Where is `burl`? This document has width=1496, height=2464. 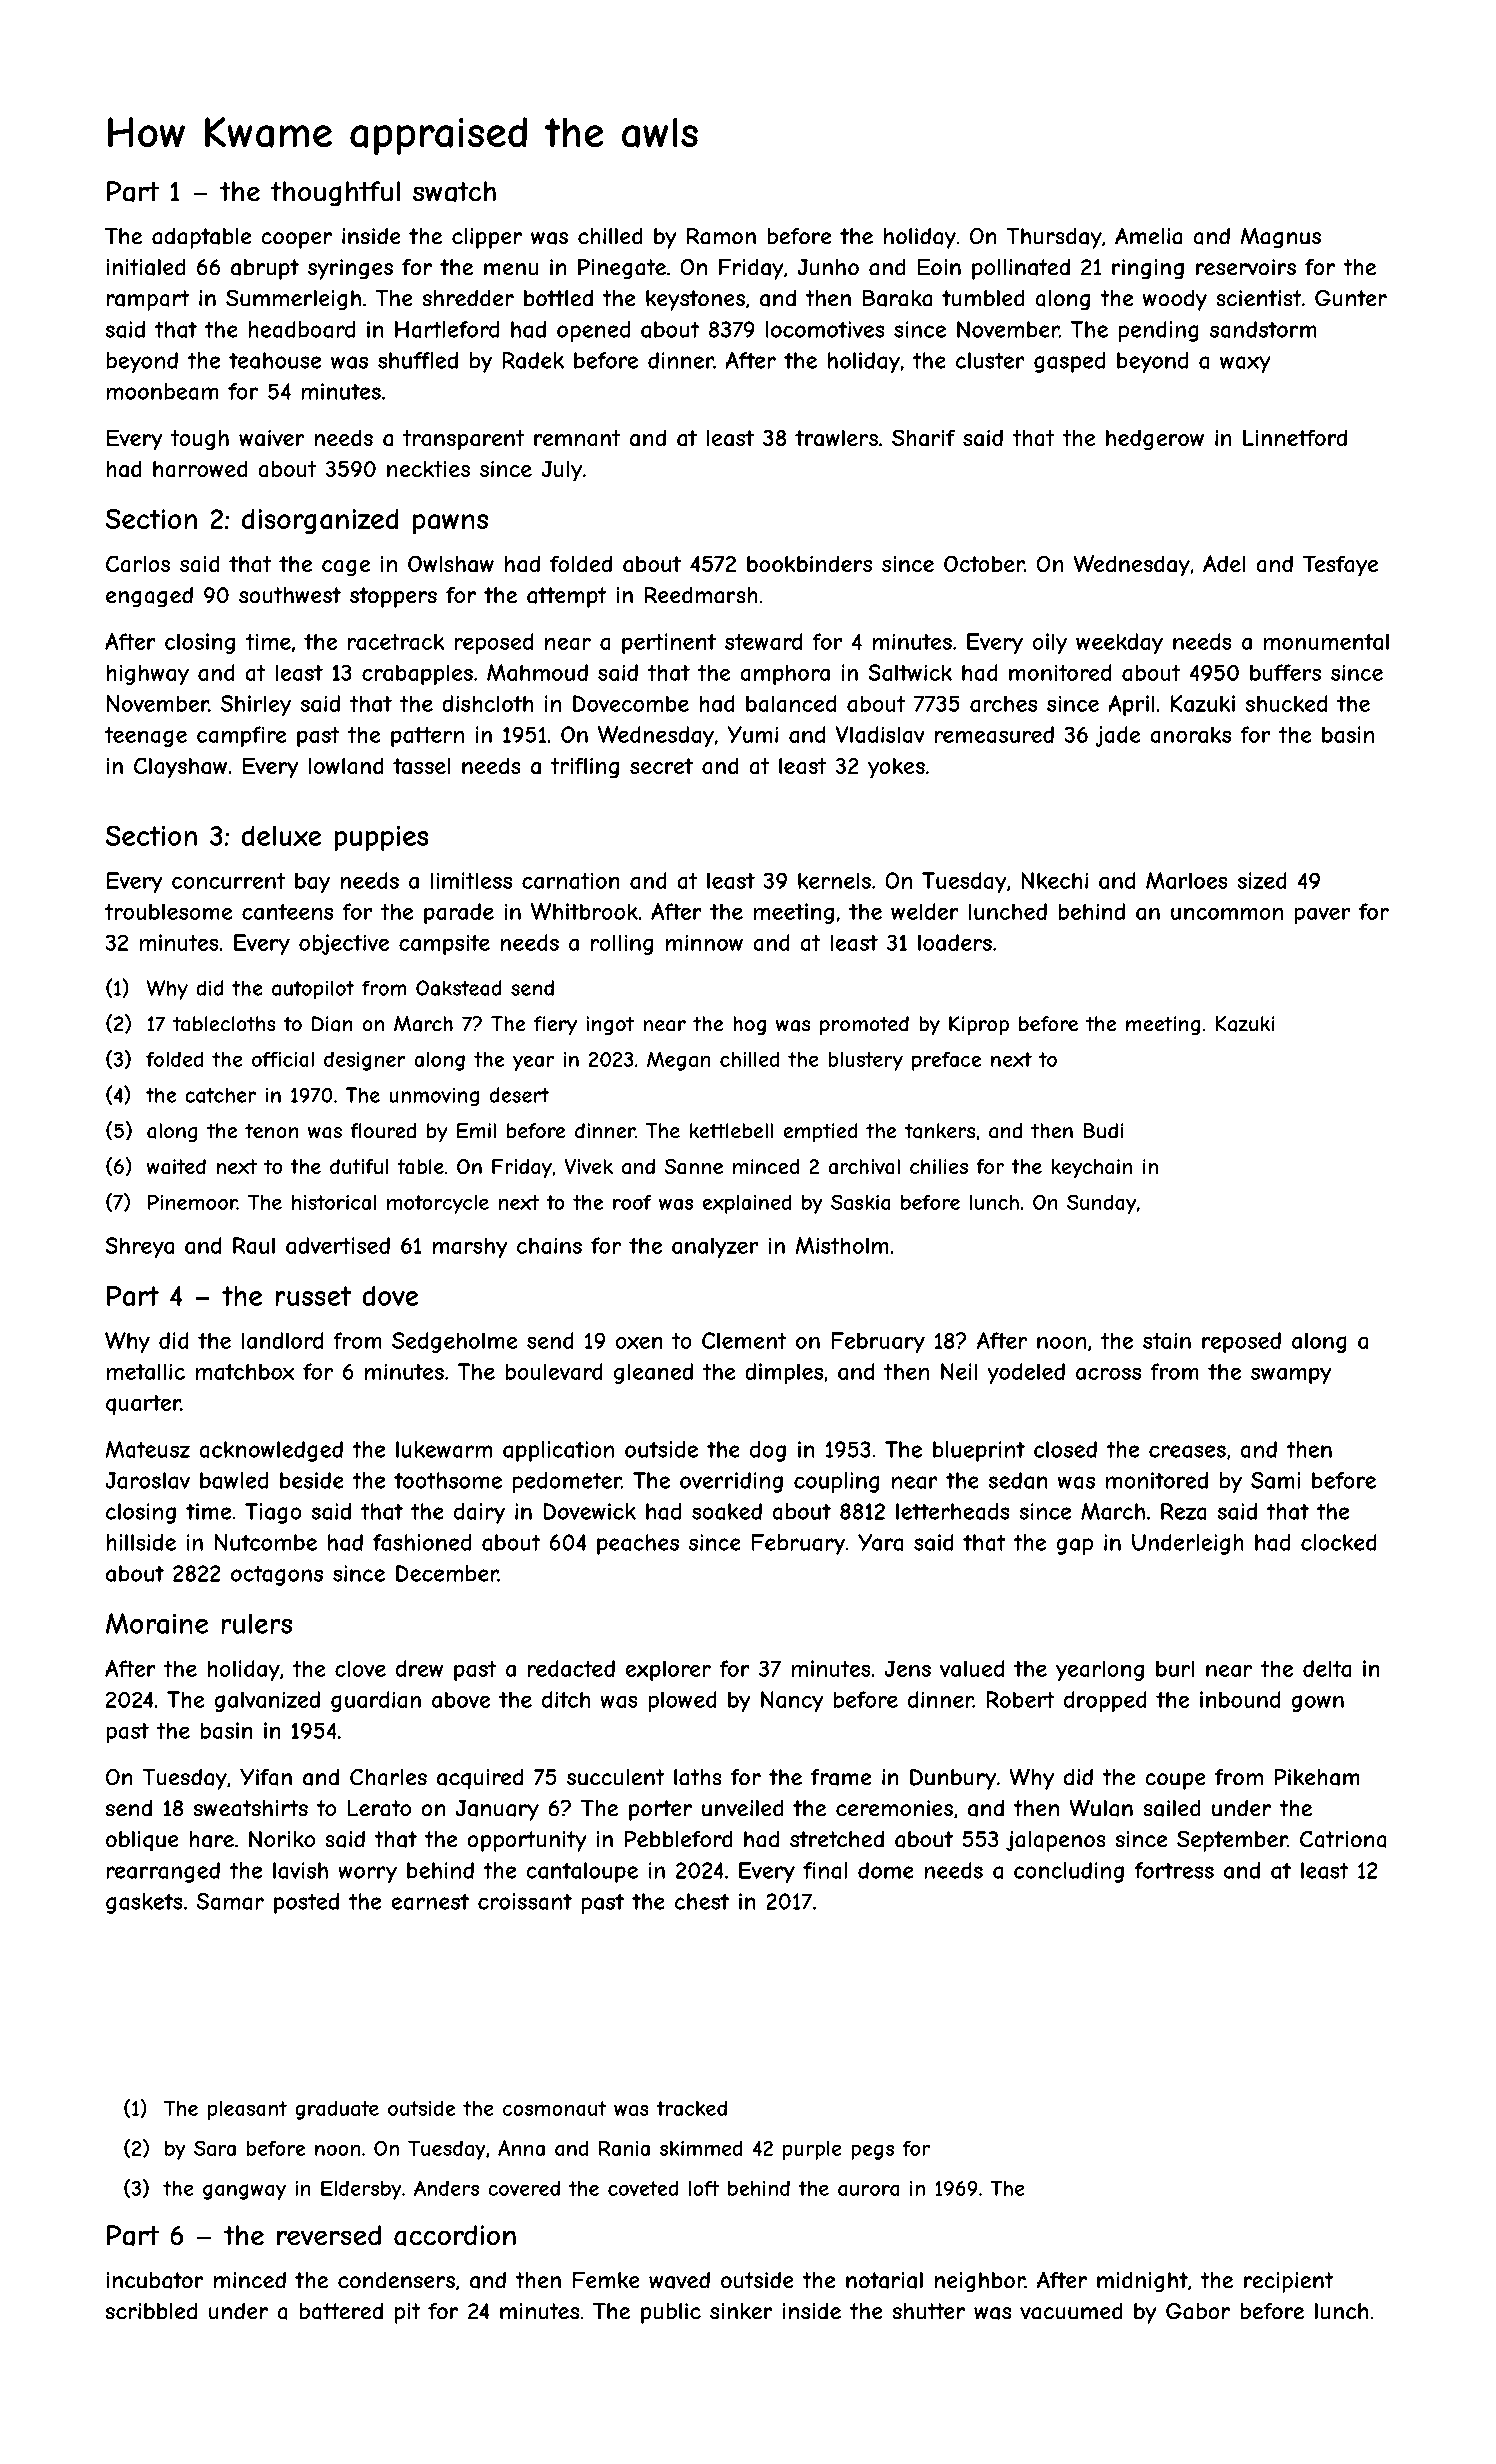 burl is located at coordinates (1175, 1668).
